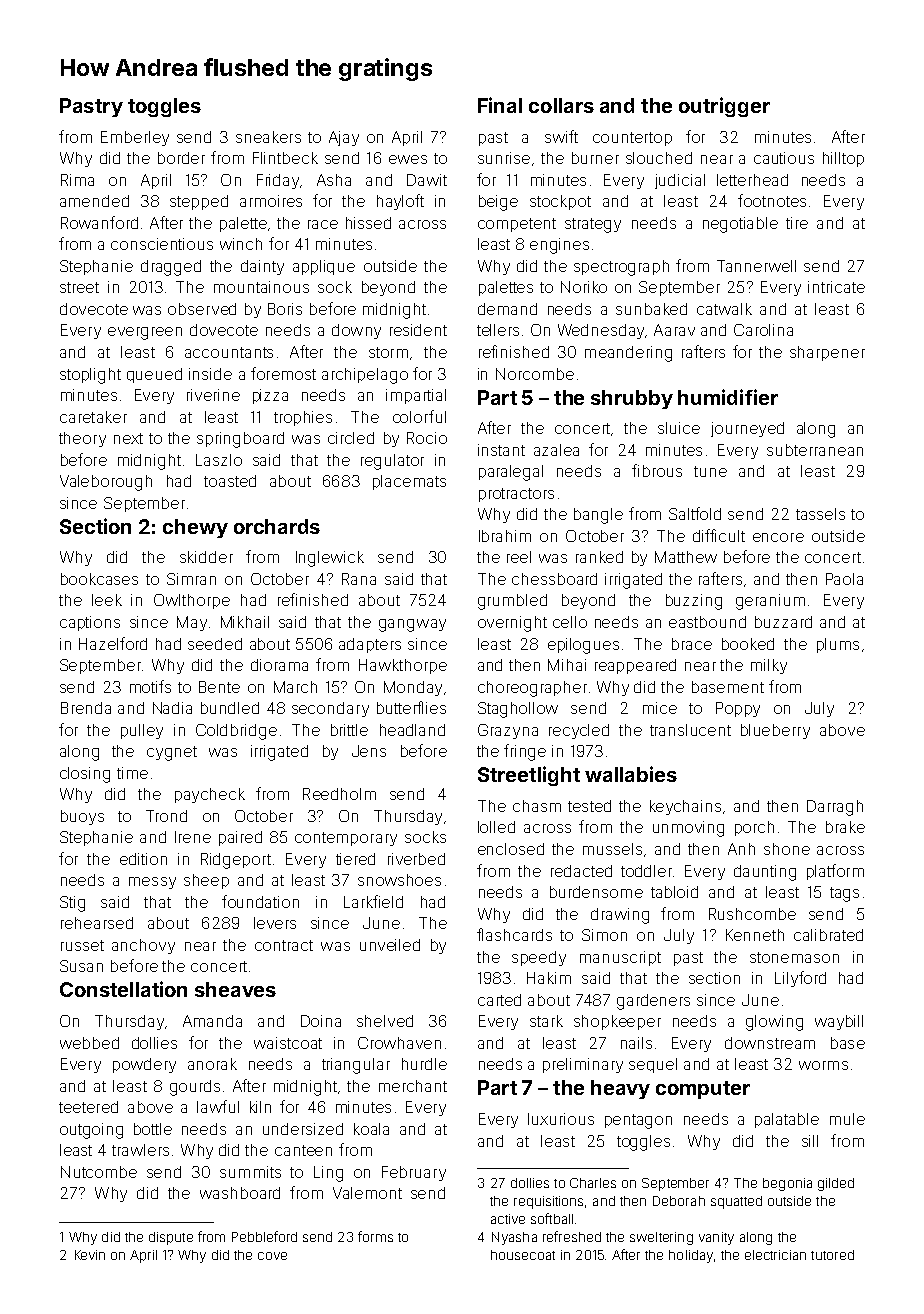  What do you see at coordinates (680, 181) in the page?
I see `judicial` at bounding box center [680, 181].
